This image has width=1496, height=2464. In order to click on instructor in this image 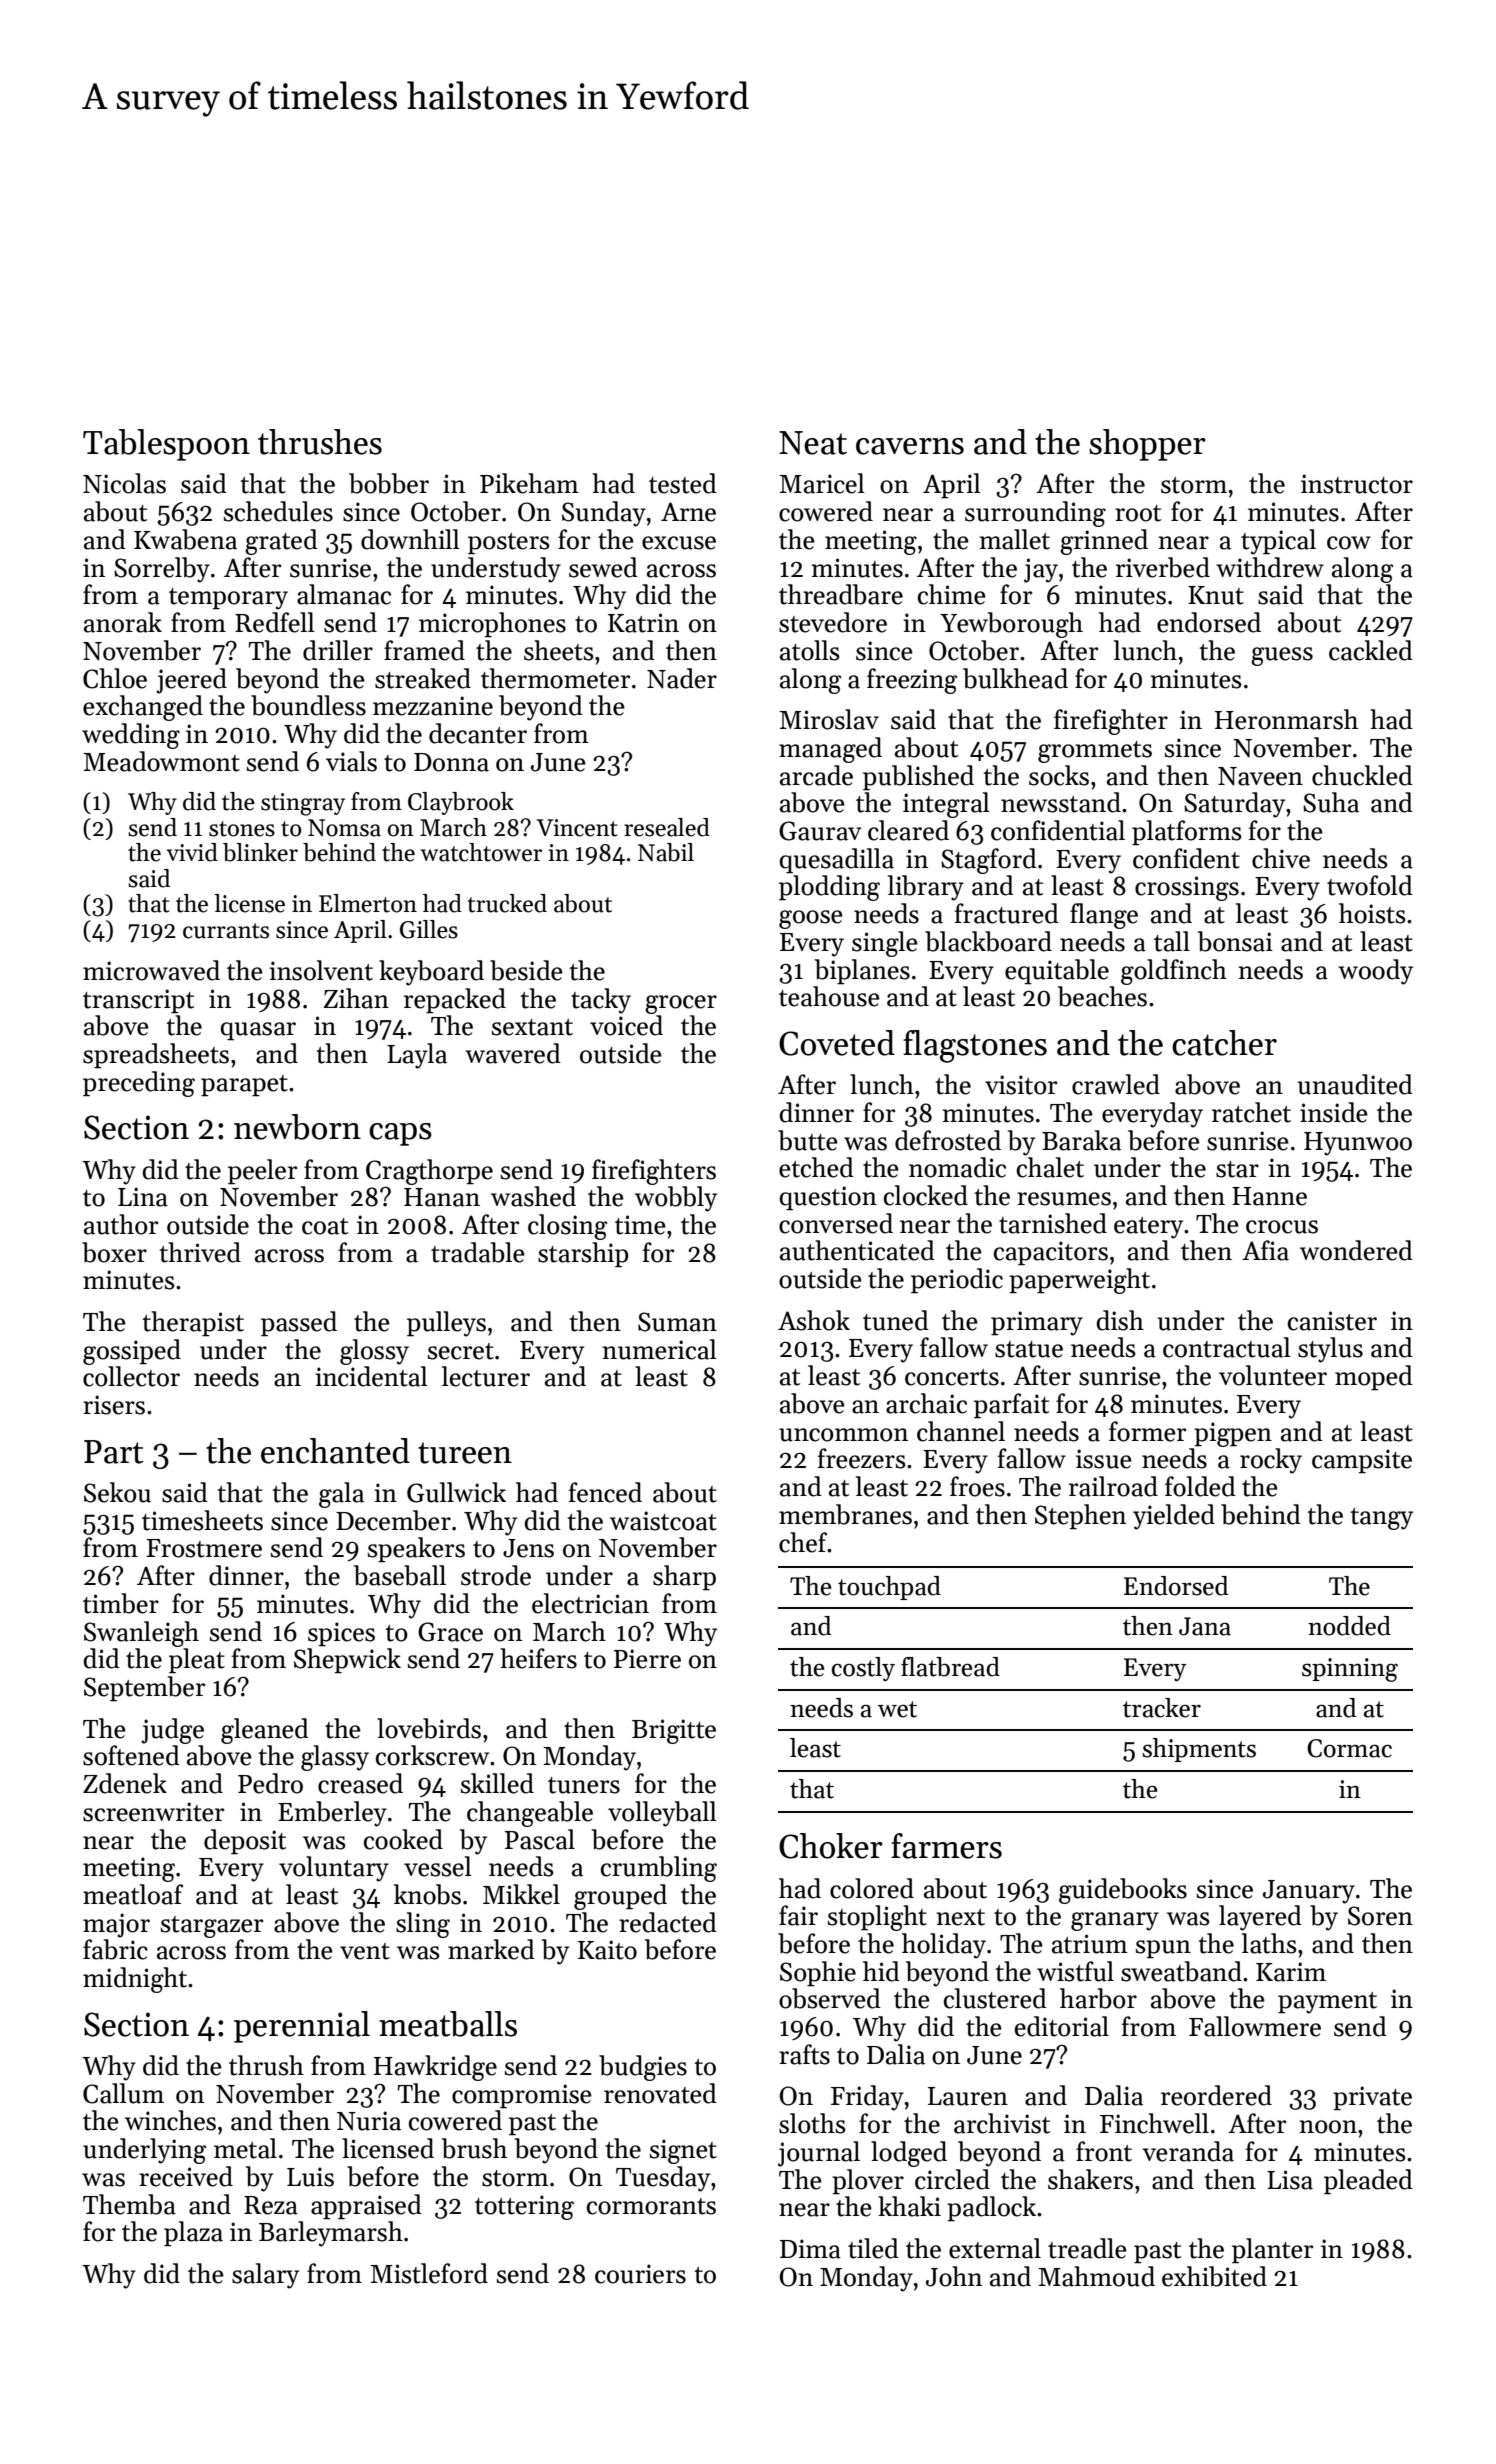, I will do `click(1357, 484)`.
